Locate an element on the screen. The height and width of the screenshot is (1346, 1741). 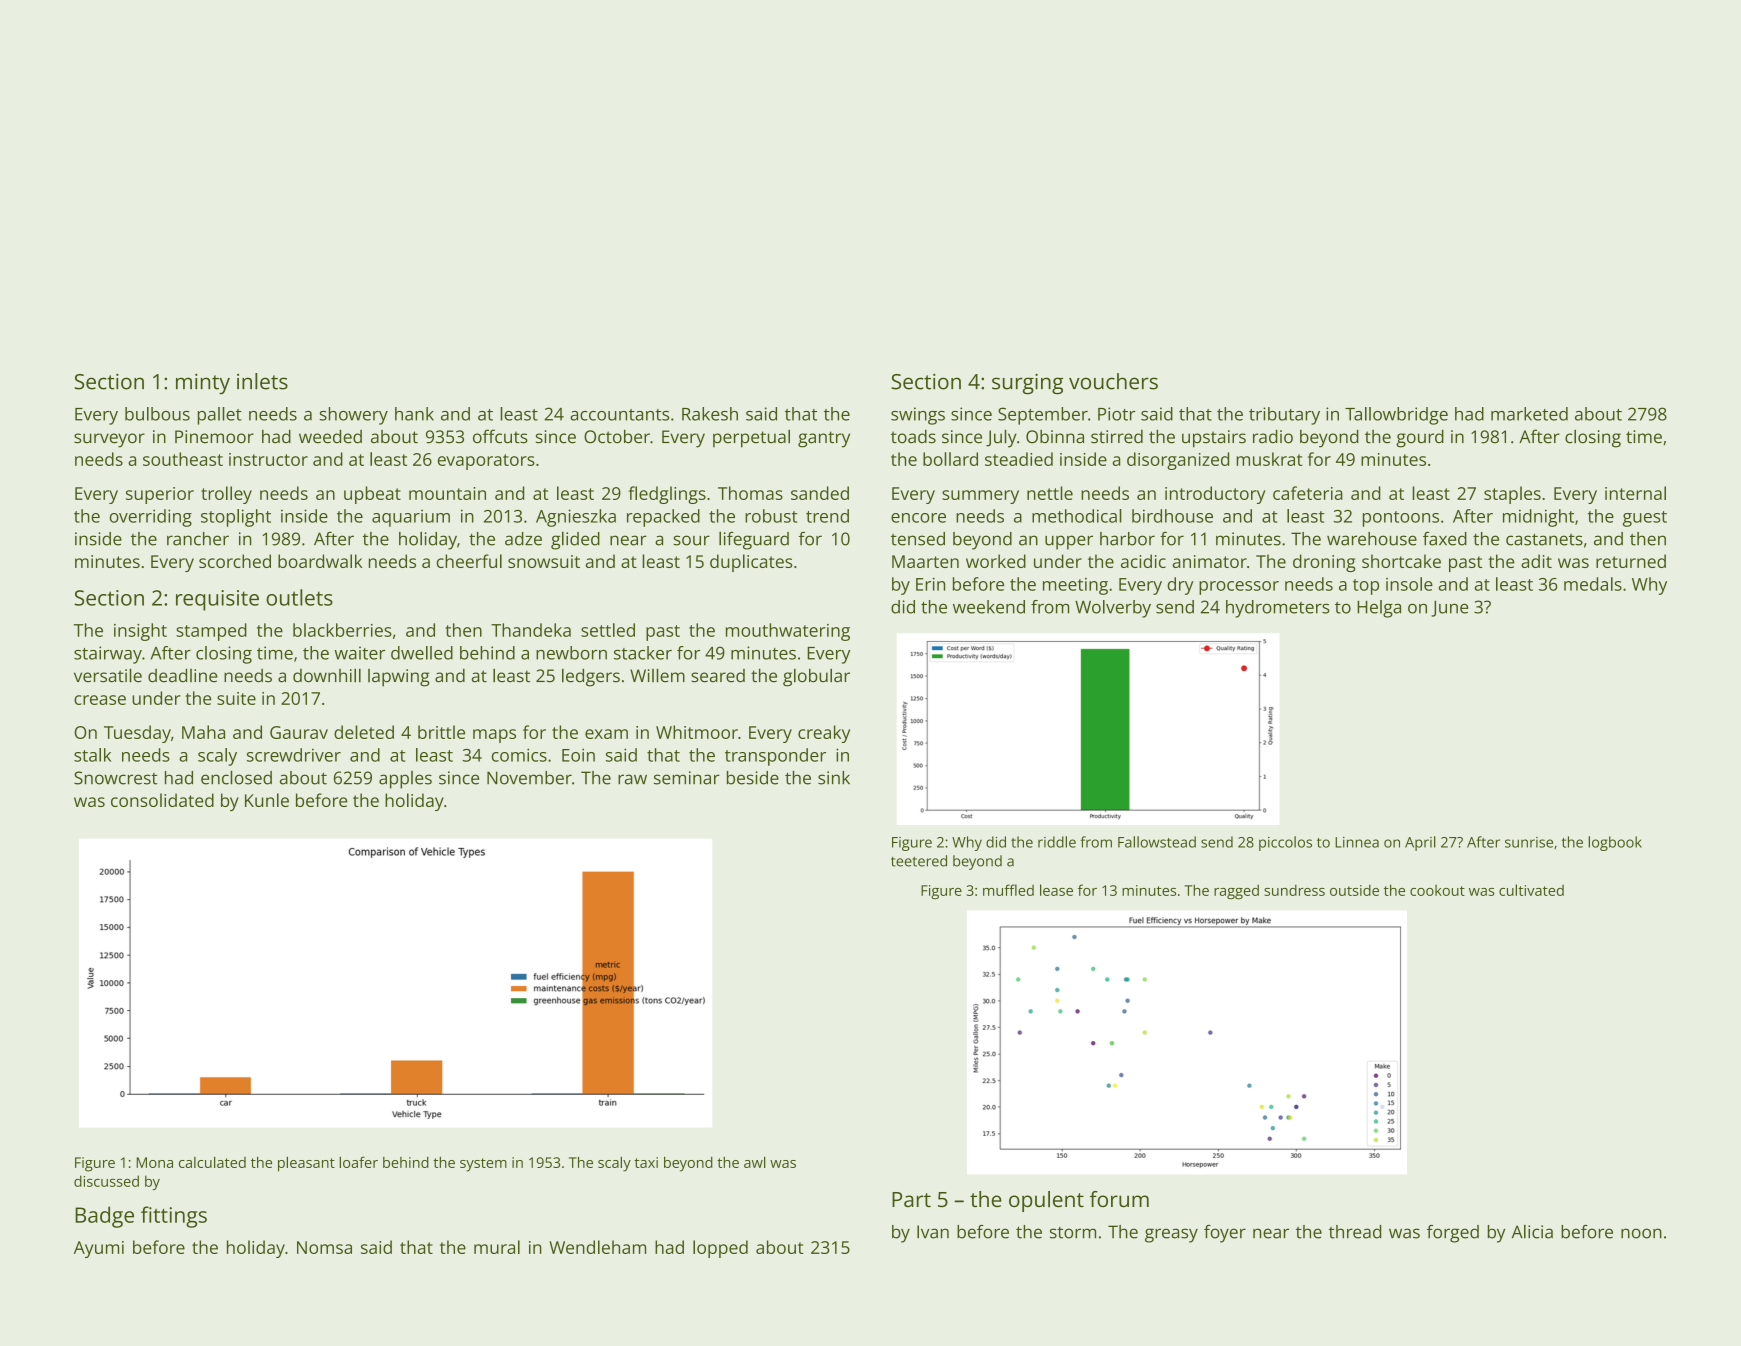
forum is located at coordinates (1119, 1199).
